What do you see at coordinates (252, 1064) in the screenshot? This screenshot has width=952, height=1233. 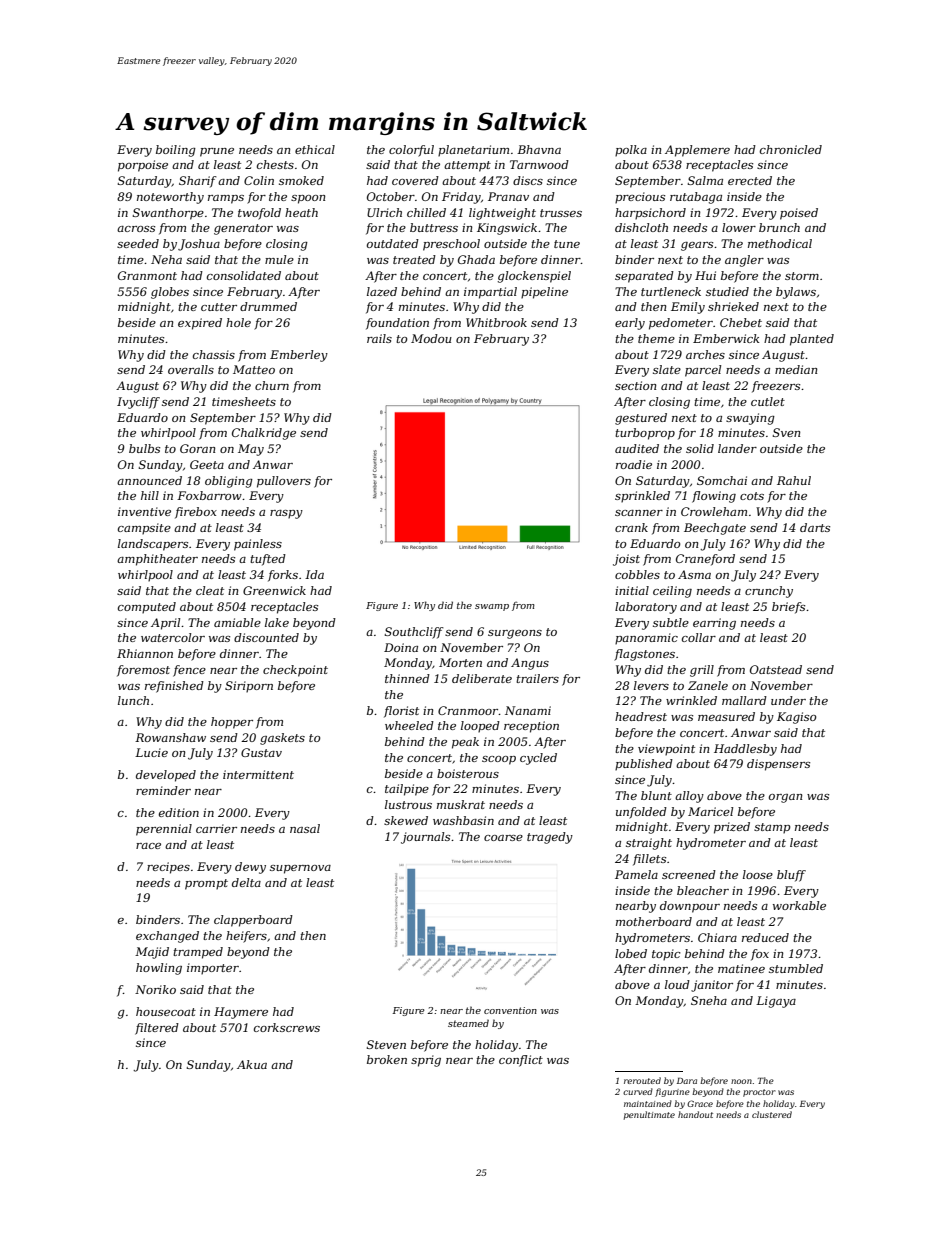 I see `Akua` at bounding box center [252, 1064].
